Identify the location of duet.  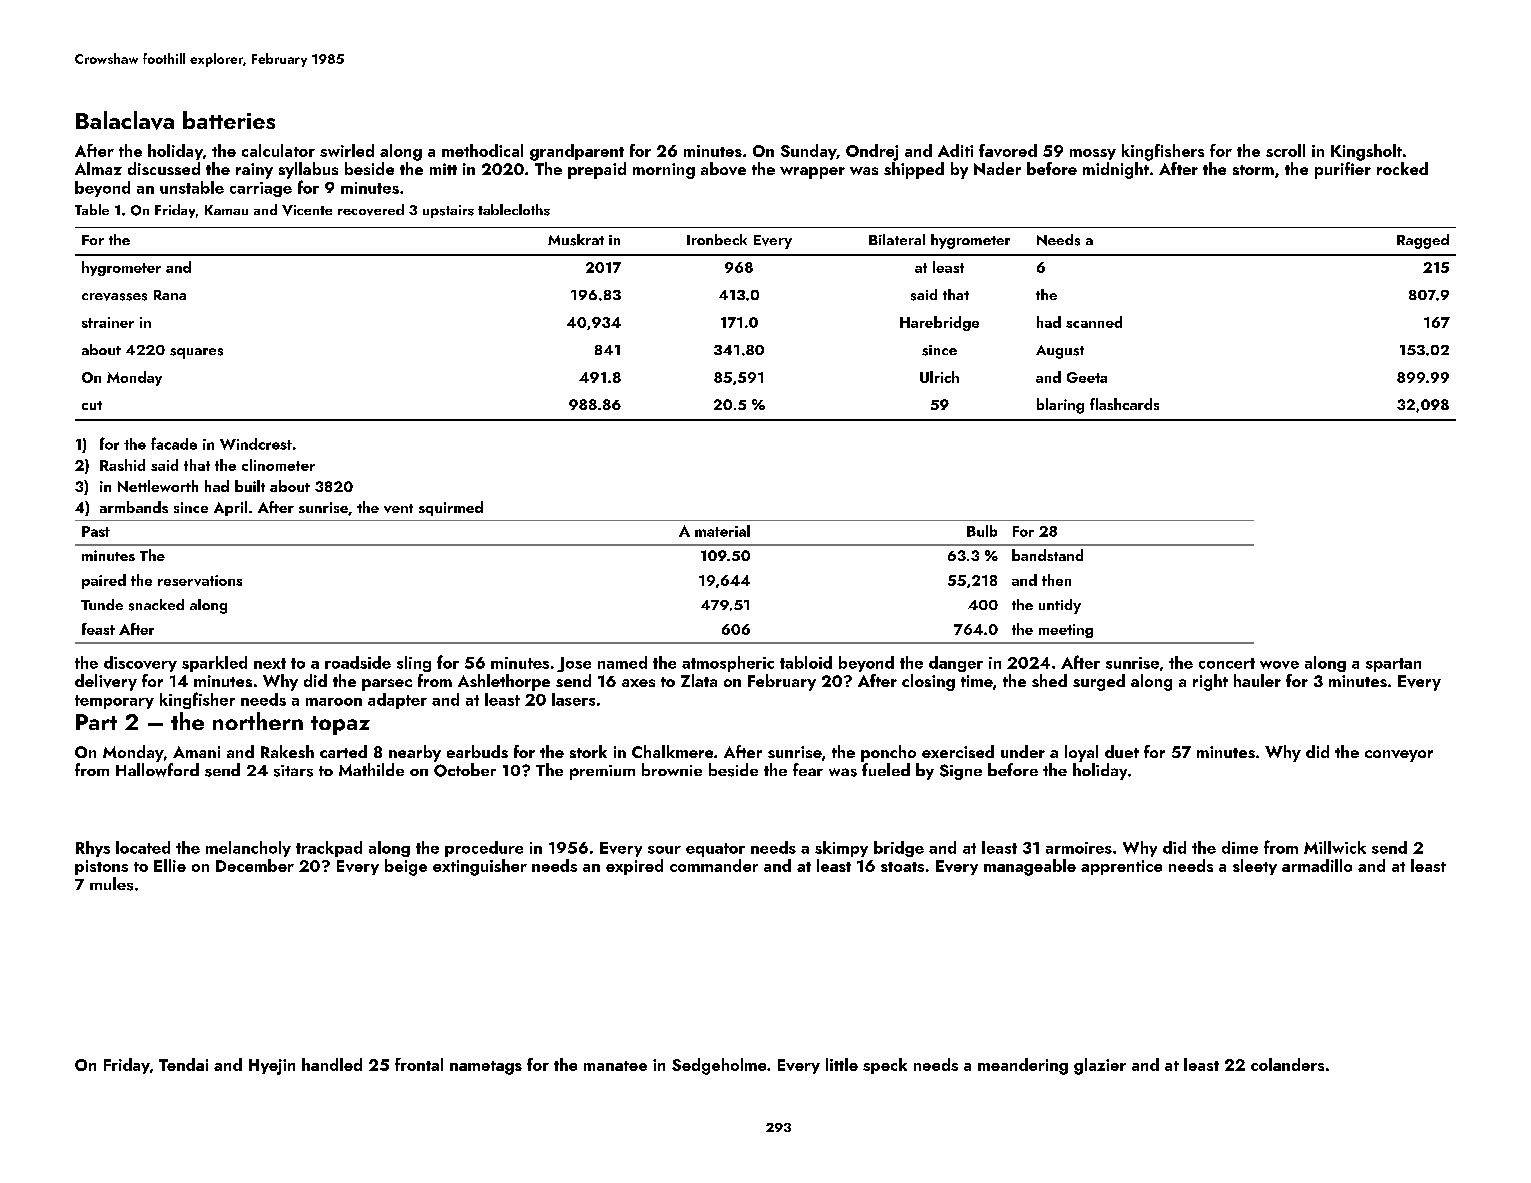
(1122, 751).
